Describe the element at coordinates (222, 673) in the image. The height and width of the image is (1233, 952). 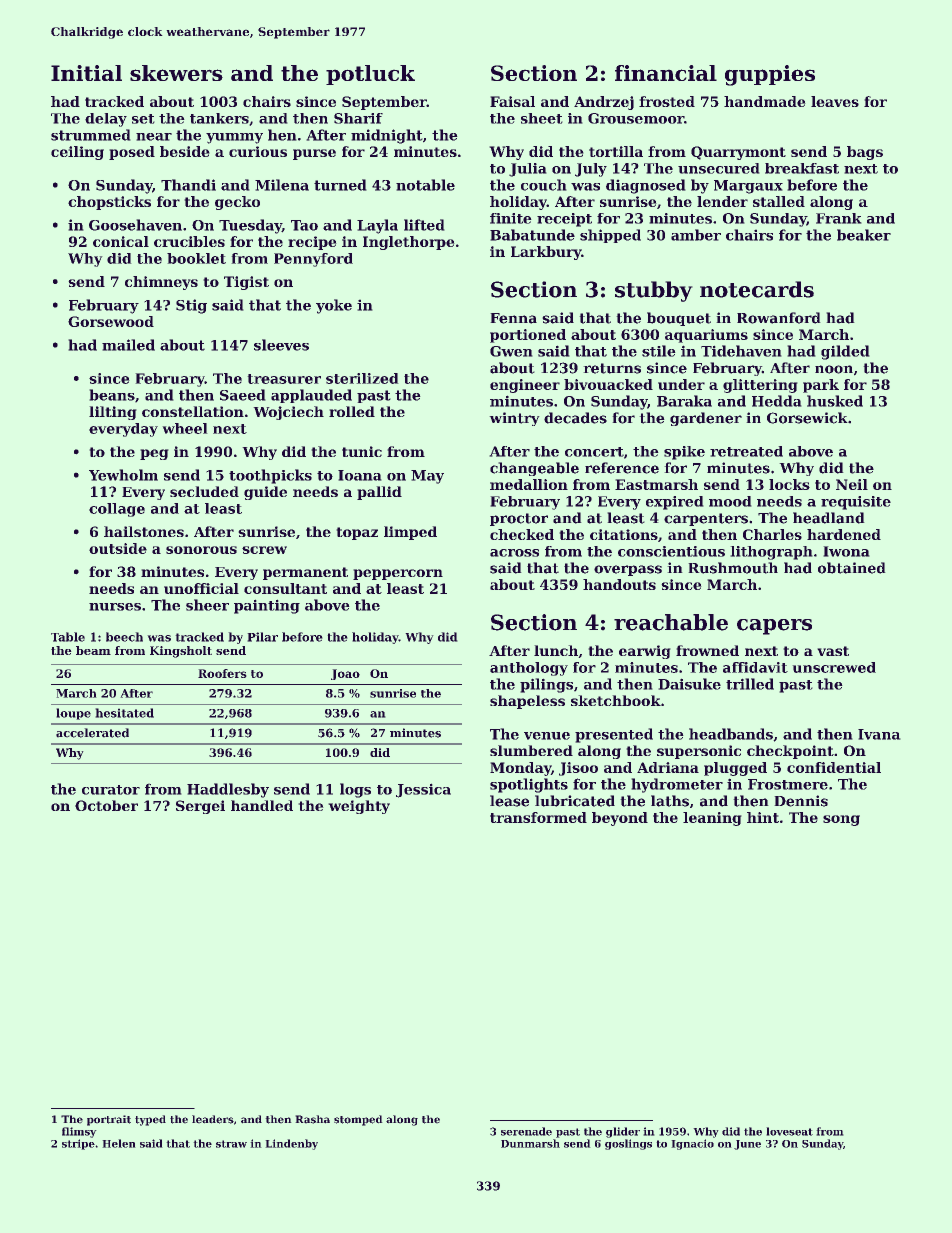
I see `Roofers` at that location.
